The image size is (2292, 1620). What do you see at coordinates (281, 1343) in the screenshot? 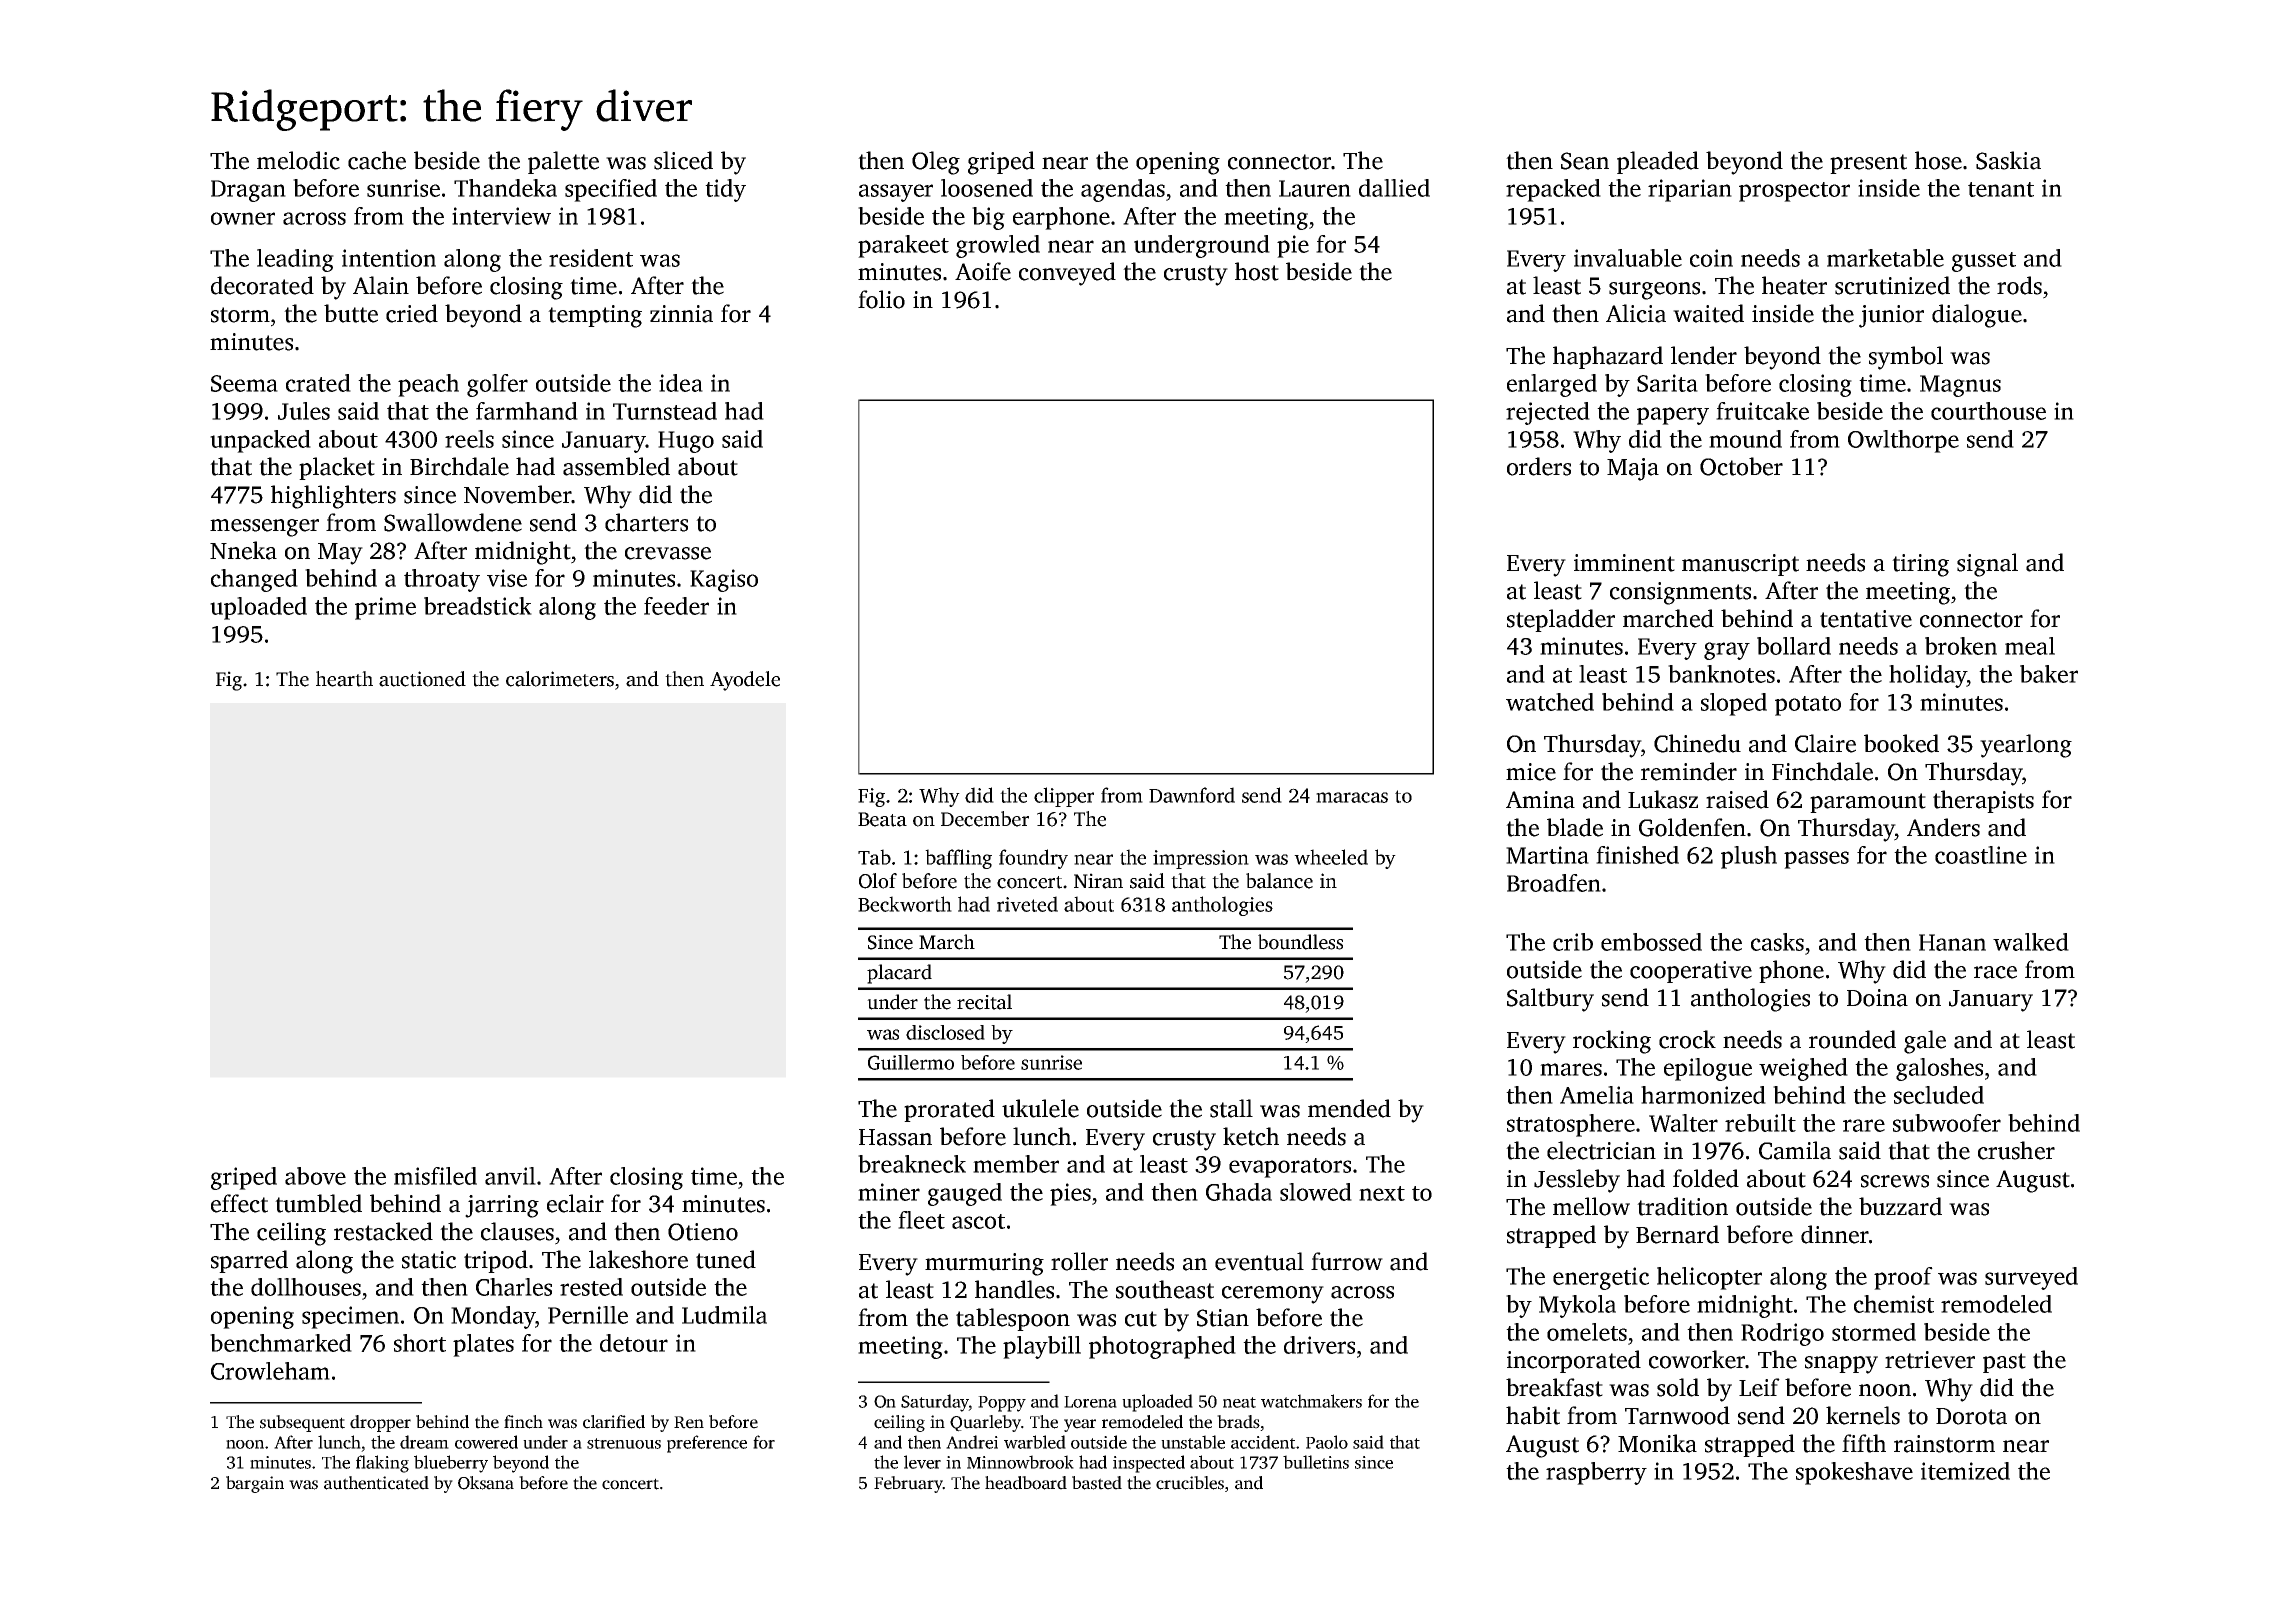
I see `benchmarked` at bounding box center [281, 1343].
